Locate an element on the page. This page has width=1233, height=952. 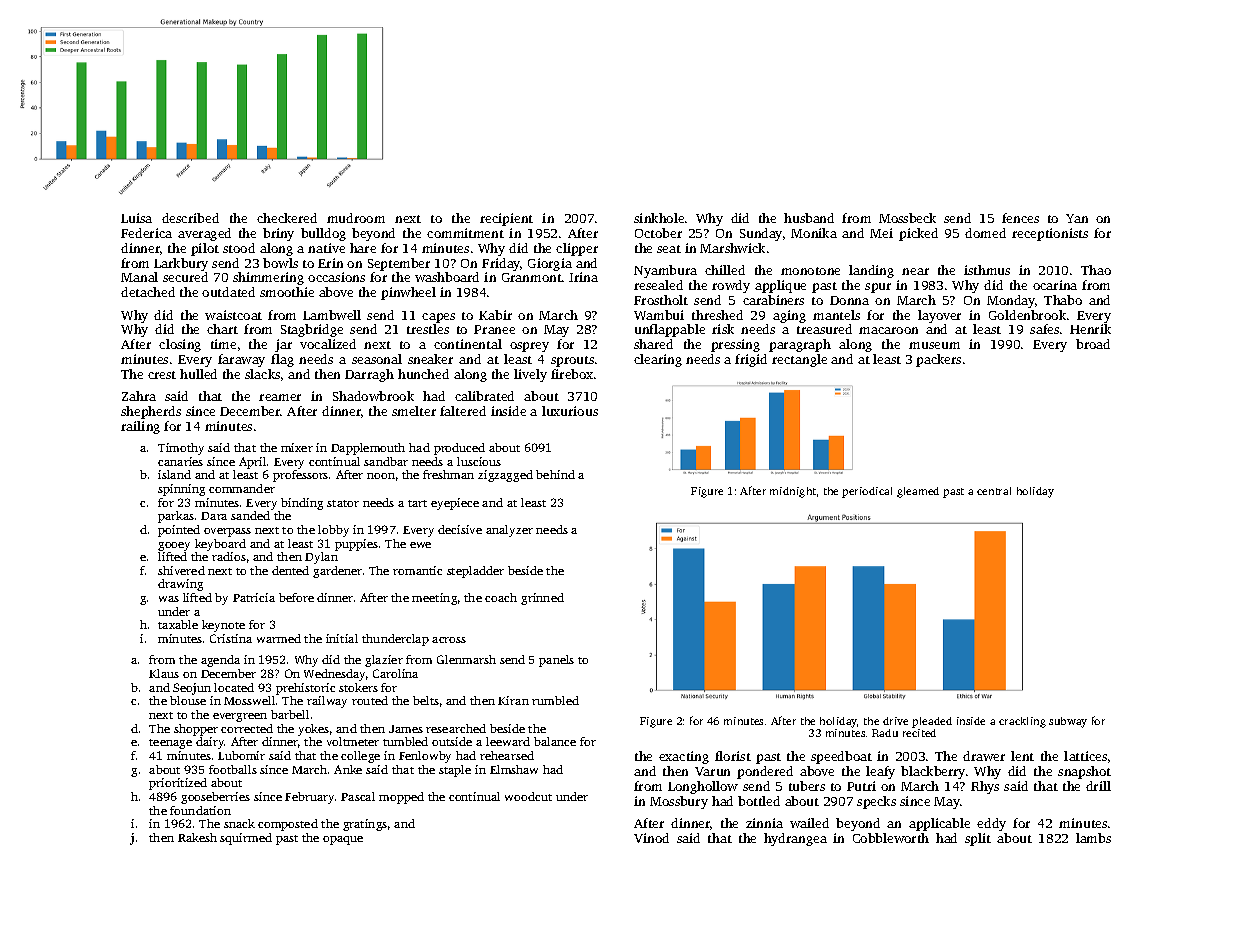
teenage is located at coordinates (170, 744).
